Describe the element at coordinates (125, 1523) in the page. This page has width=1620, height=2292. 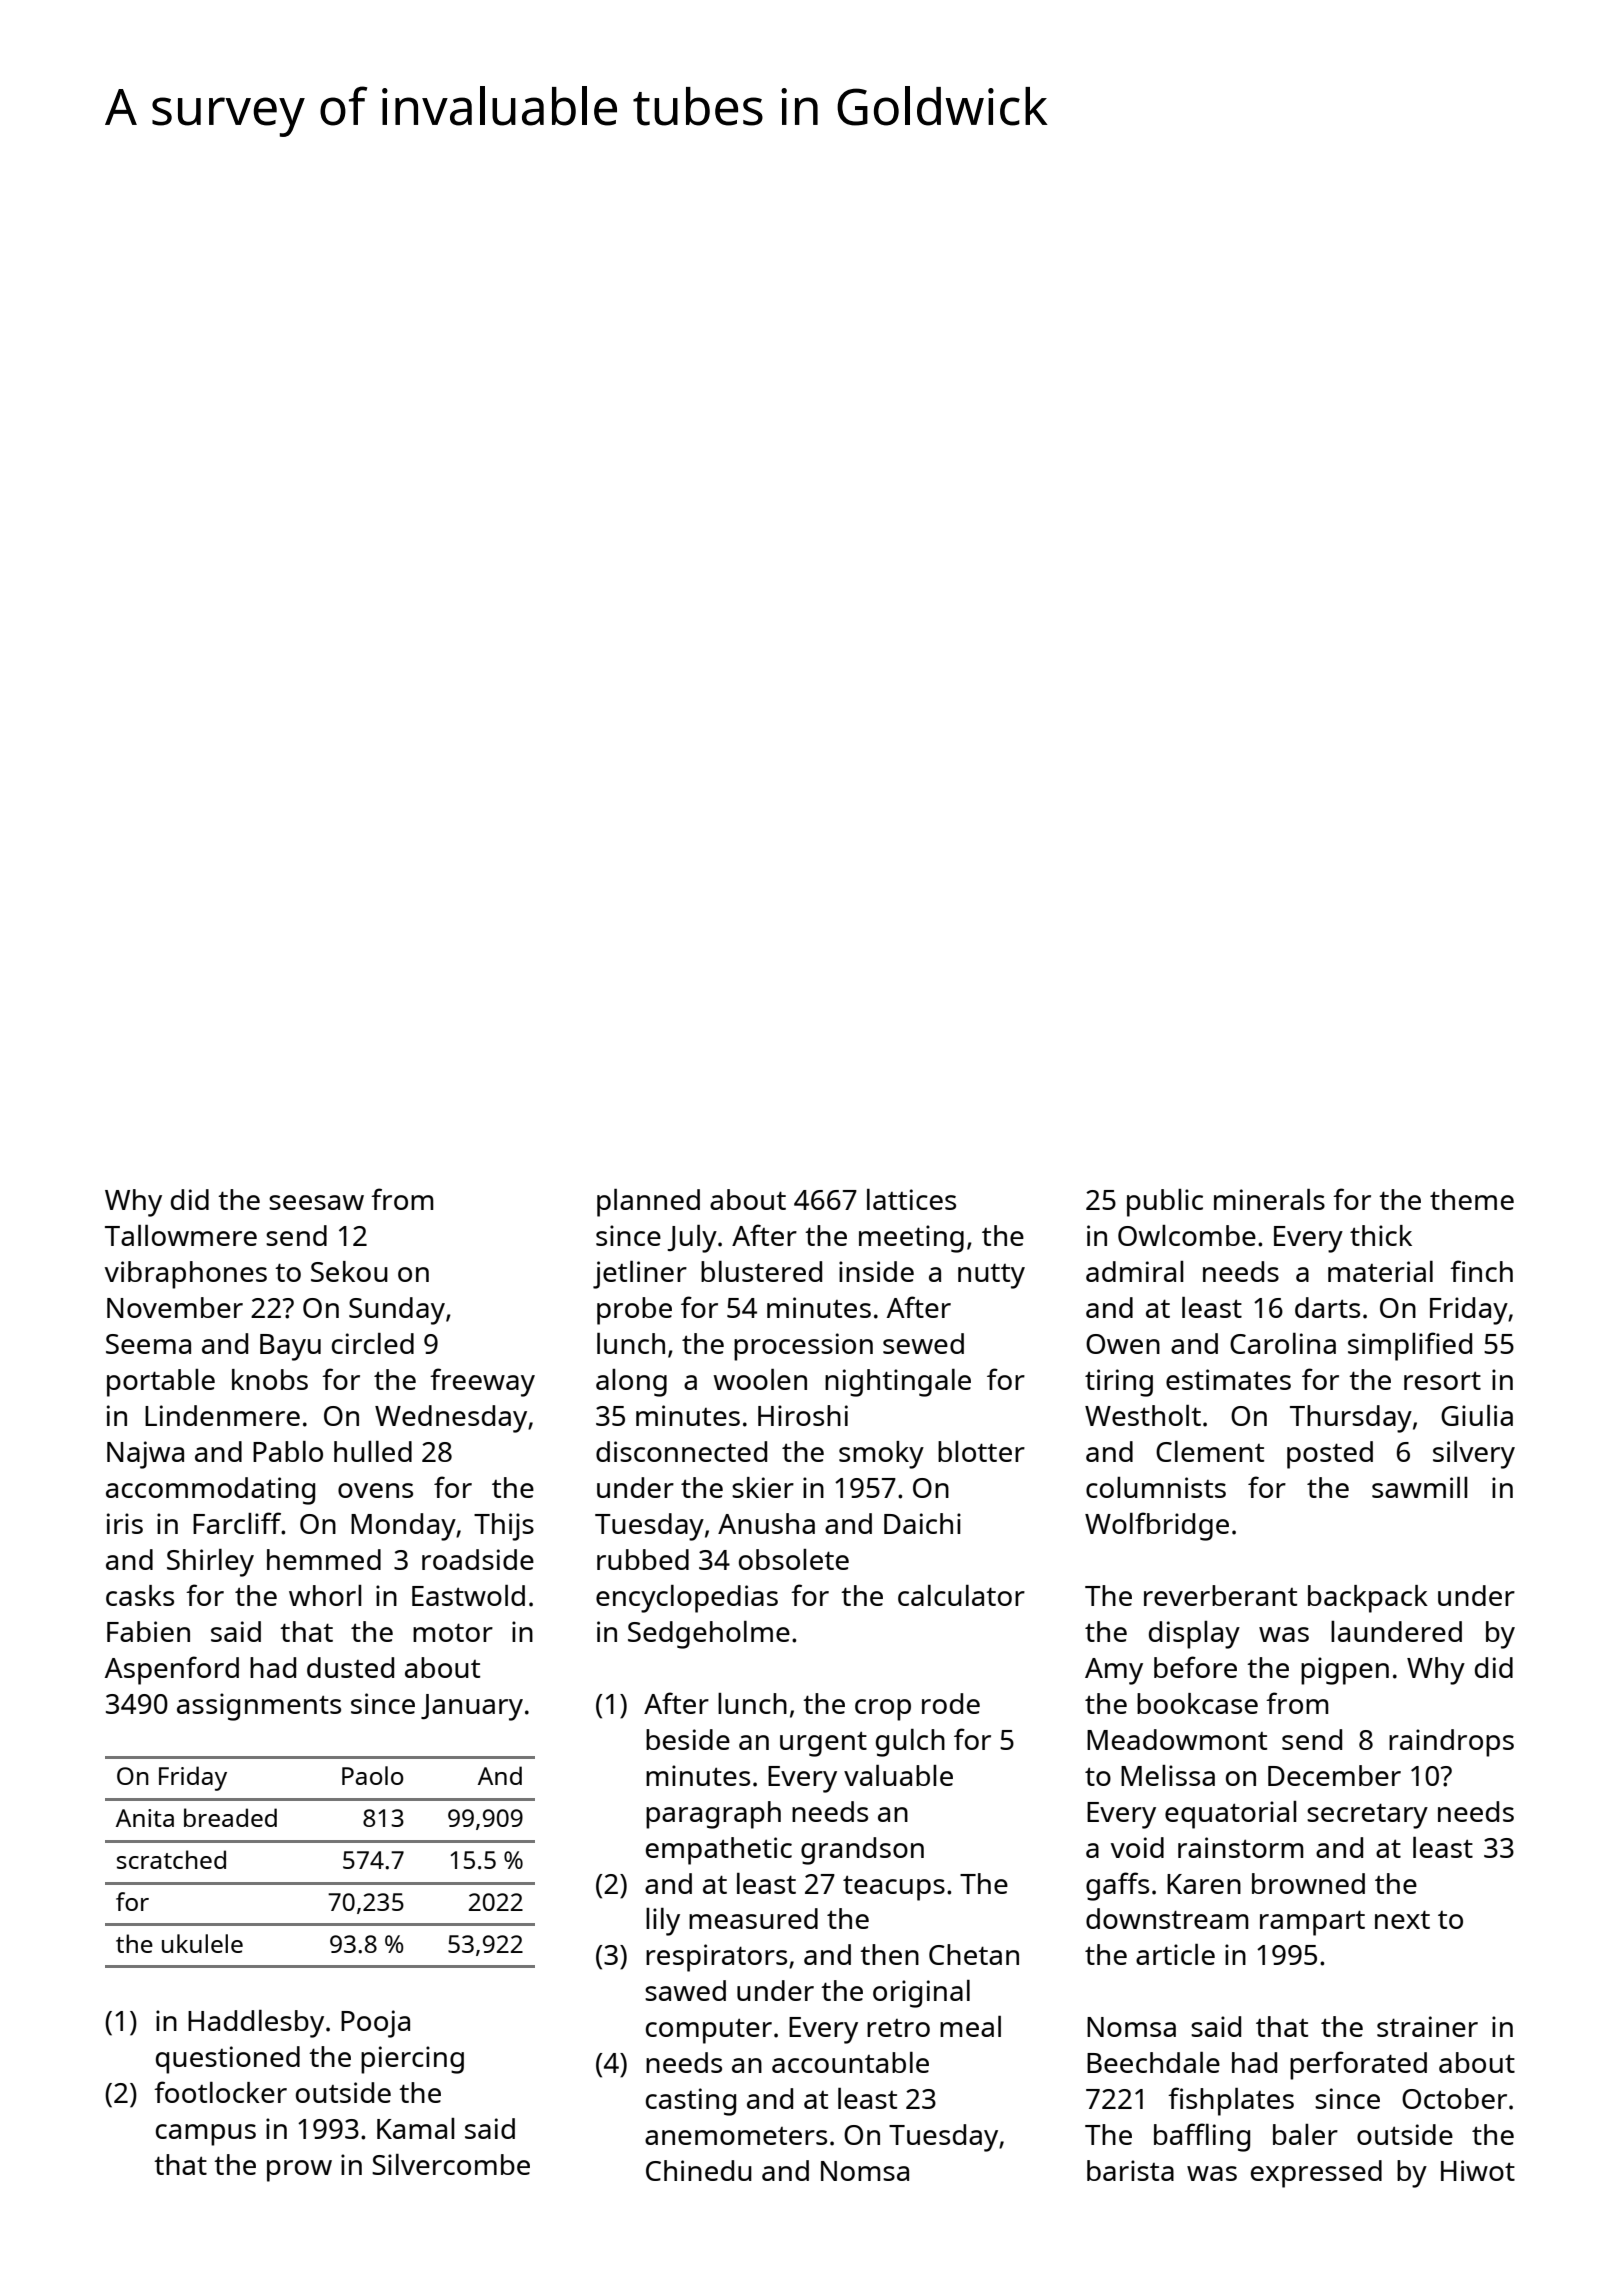
I see `iris` at that location.
